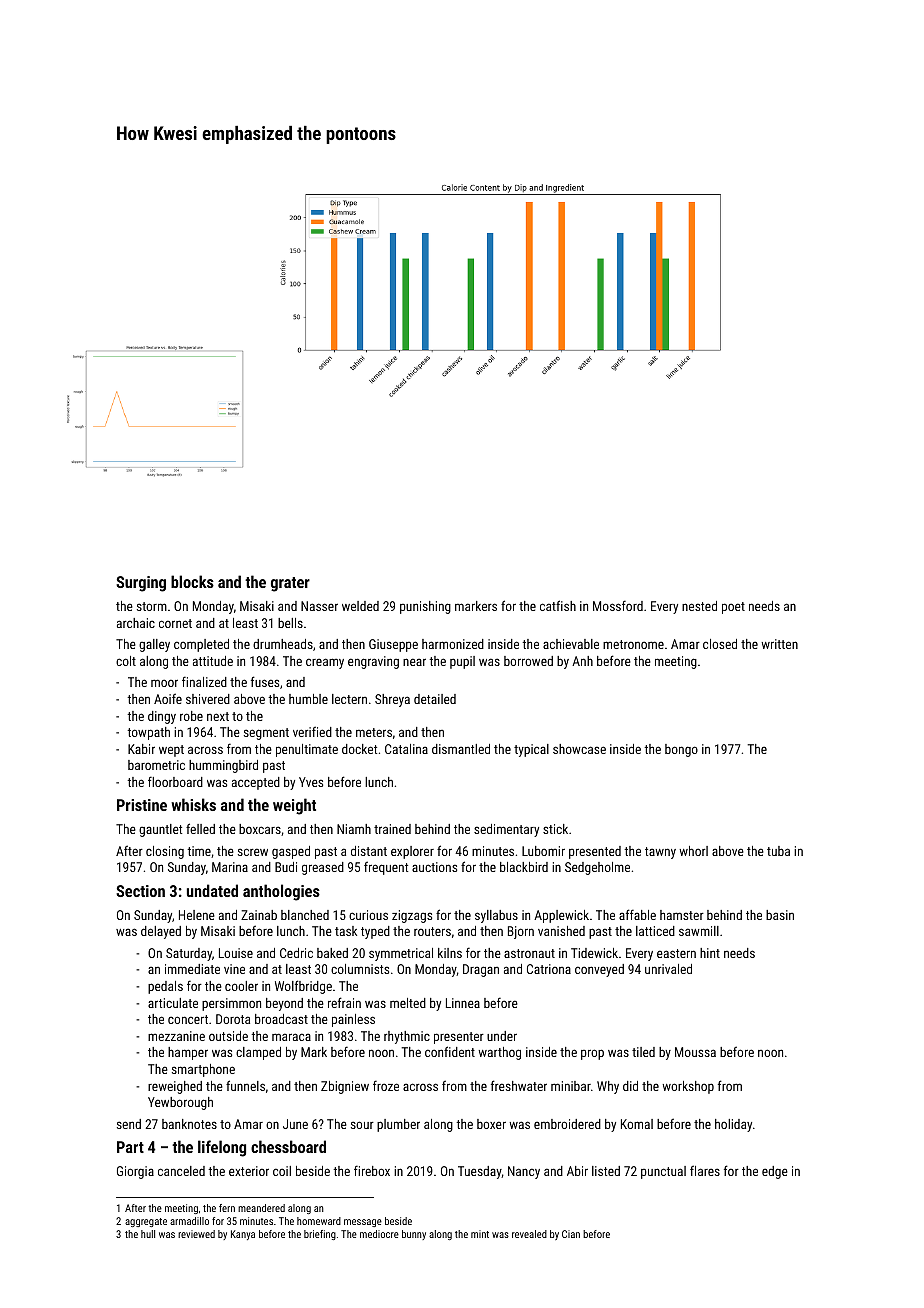 Image resolution: width=924 pixels, height=1308 pixels. I want to click on dismantled, so click(461, 749).
